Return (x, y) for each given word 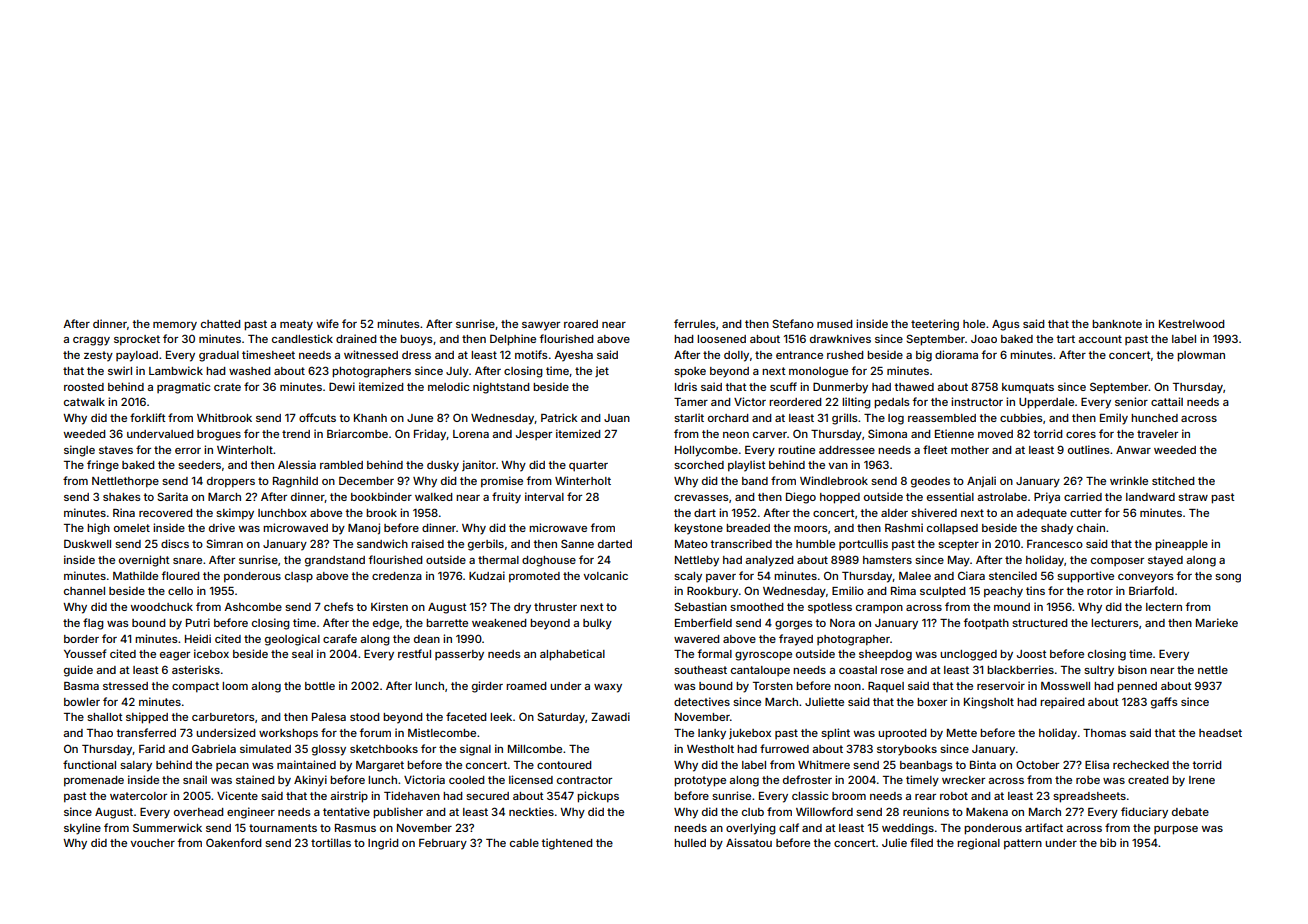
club (753, 812)
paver (721, 578)
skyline (82, 829)
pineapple (1181, 545)
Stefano (793, 323)
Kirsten (389, 606)
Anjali (981, 481)
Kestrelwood (1191, 324)
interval (544, 496)
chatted (220, 324)
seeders (199, 465)
